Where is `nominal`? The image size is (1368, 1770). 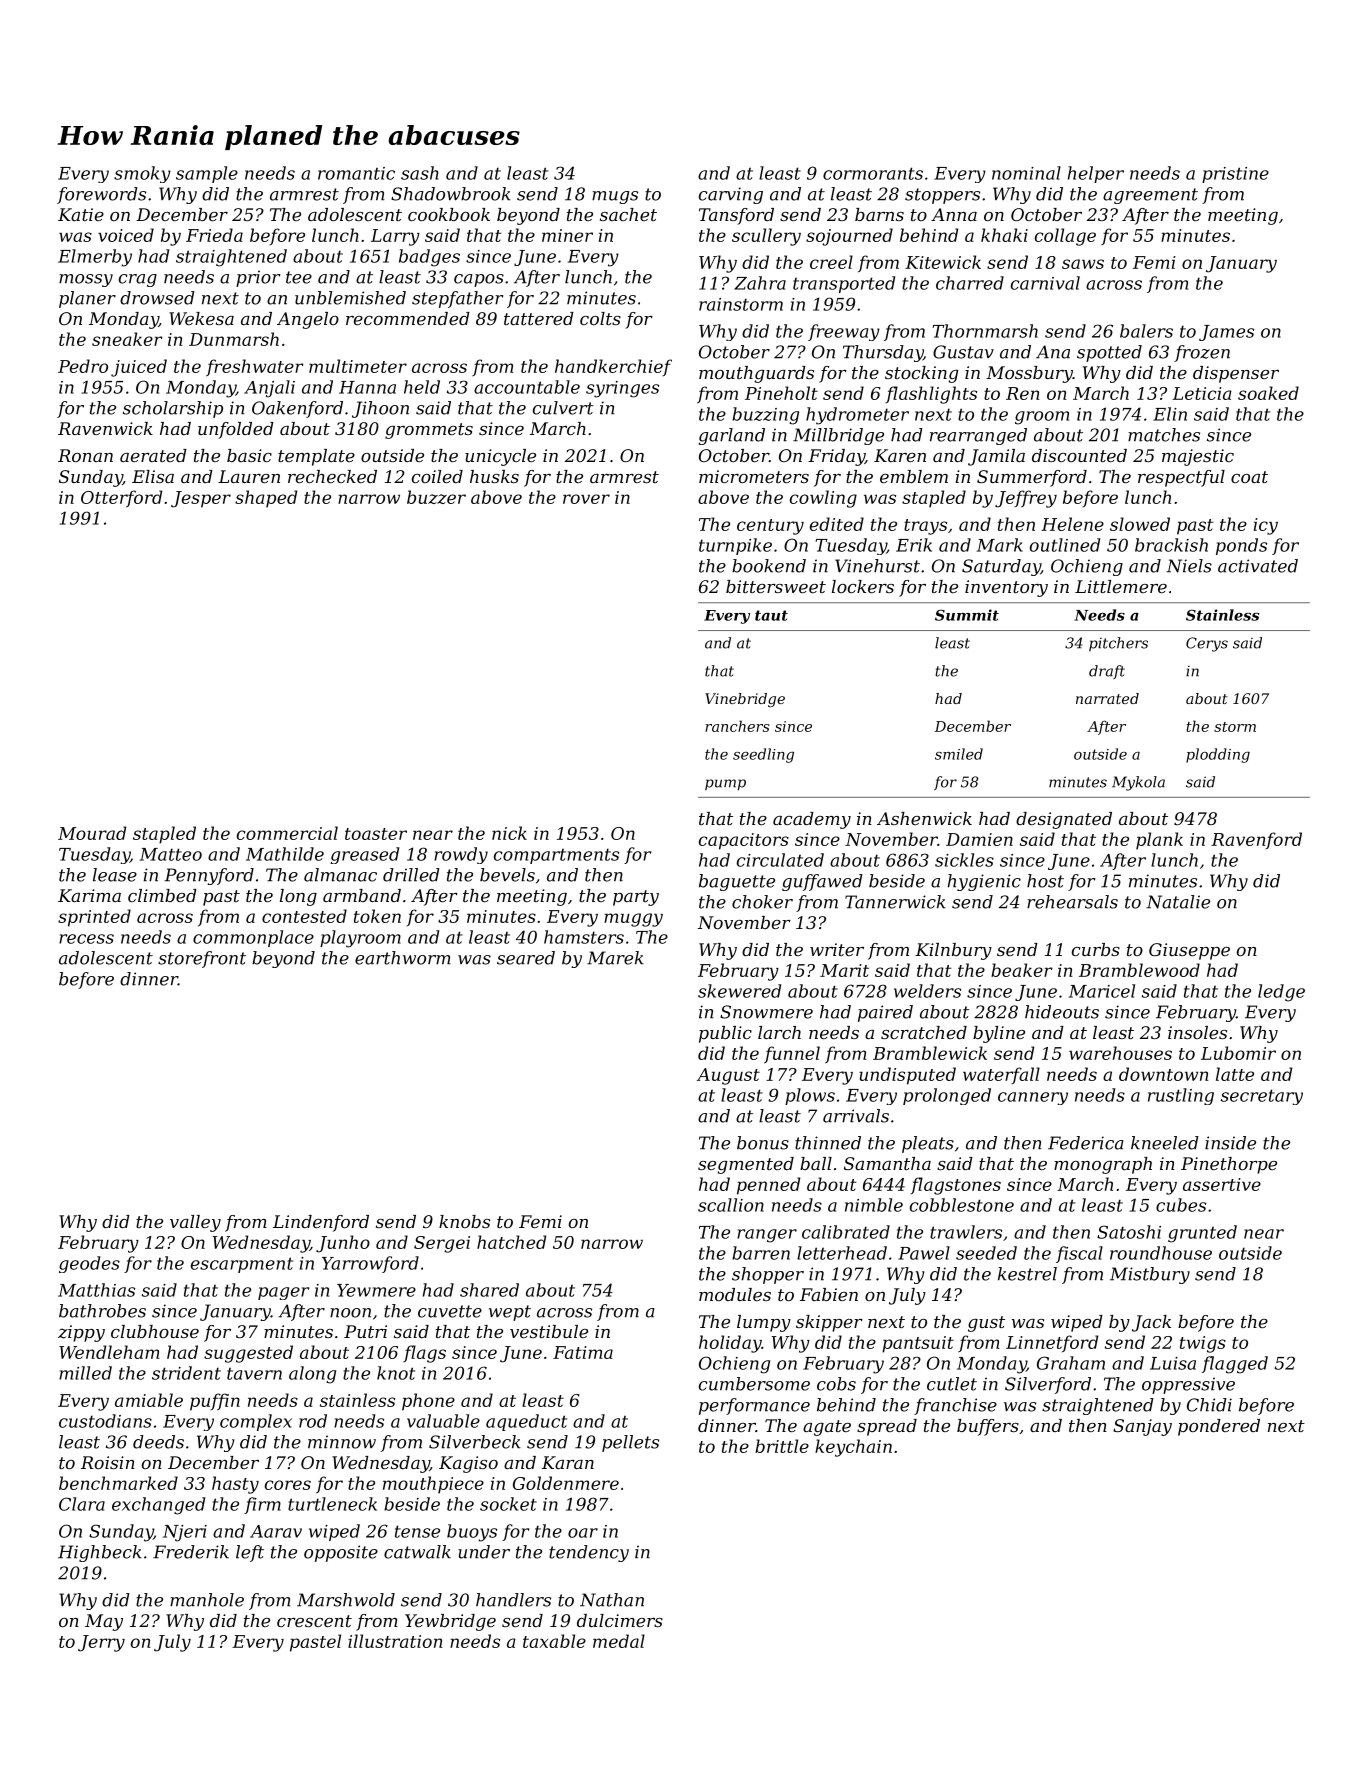
nominal is located at coordinates (1026, 173).
